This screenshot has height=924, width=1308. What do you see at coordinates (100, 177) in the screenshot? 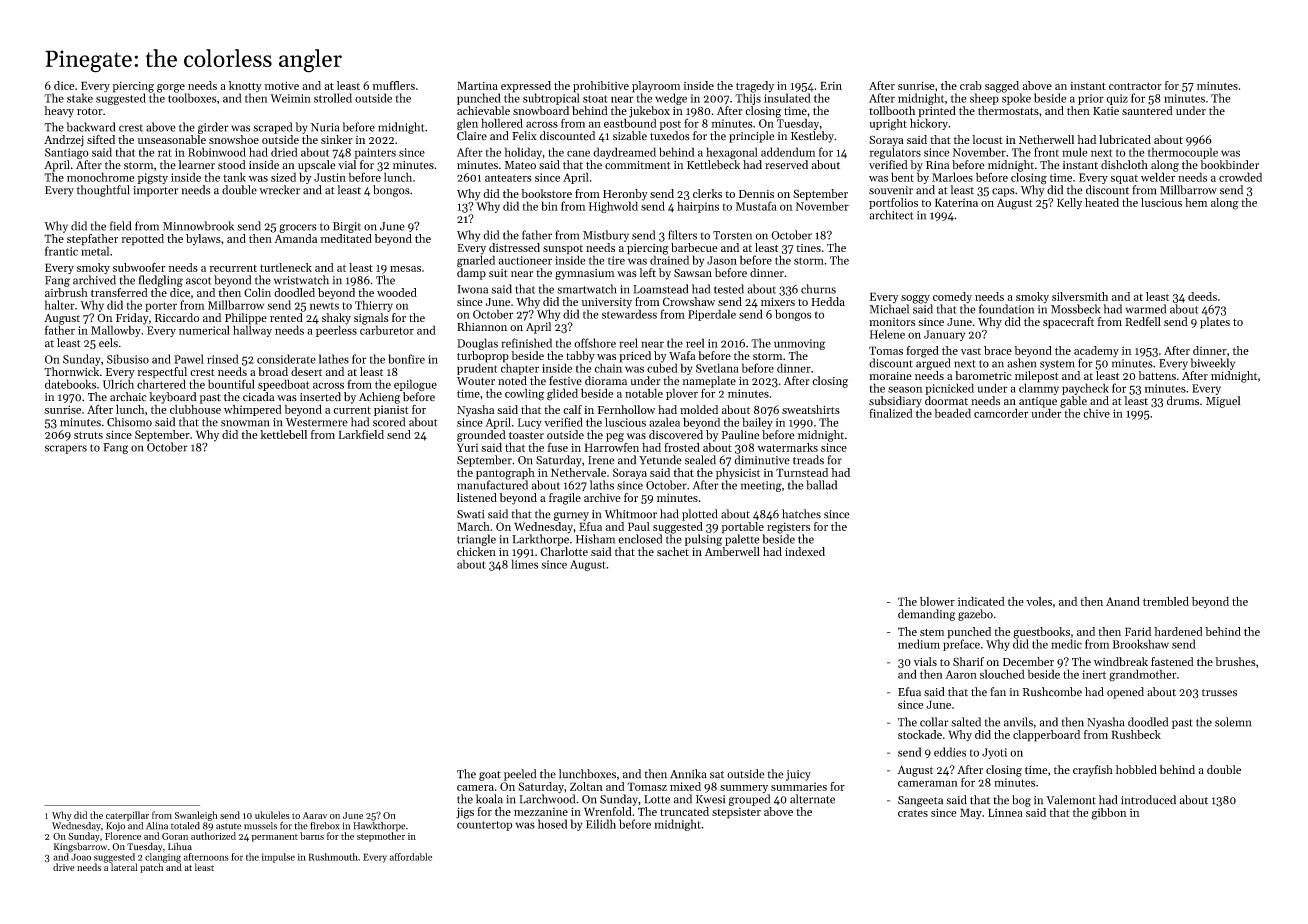
I see `monochrome` at bounding box center [100, 177].
